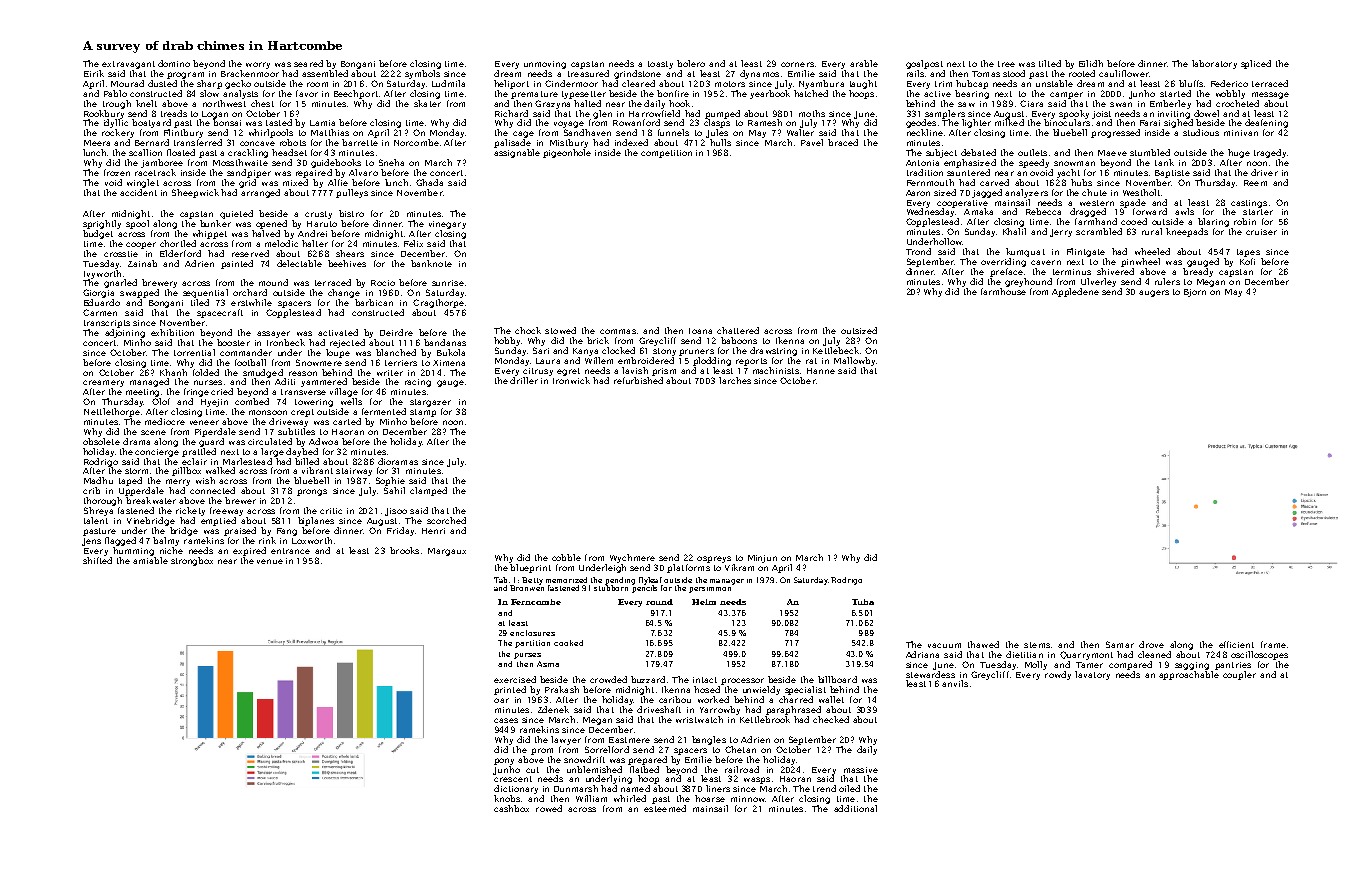 This document has height=887, width=1372. I want to click on creamery, so click(103, 383).
